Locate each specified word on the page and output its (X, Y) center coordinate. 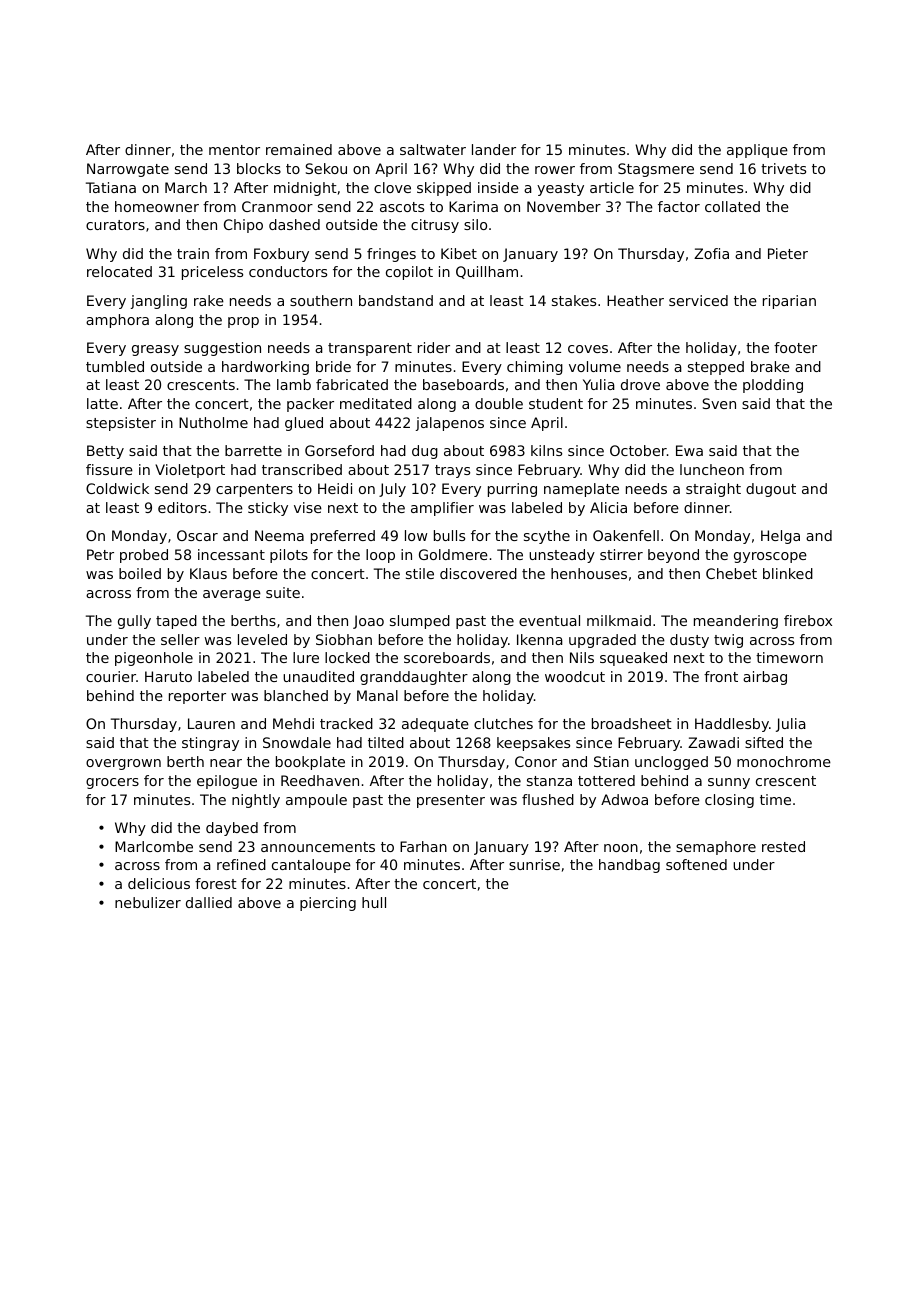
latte (102, 403)
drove (640, 384)
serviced (698, 300)
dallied (209, 902)
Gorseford (339, 450)
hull (374, 902)
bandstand (396, 300)
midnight (305, 189)
